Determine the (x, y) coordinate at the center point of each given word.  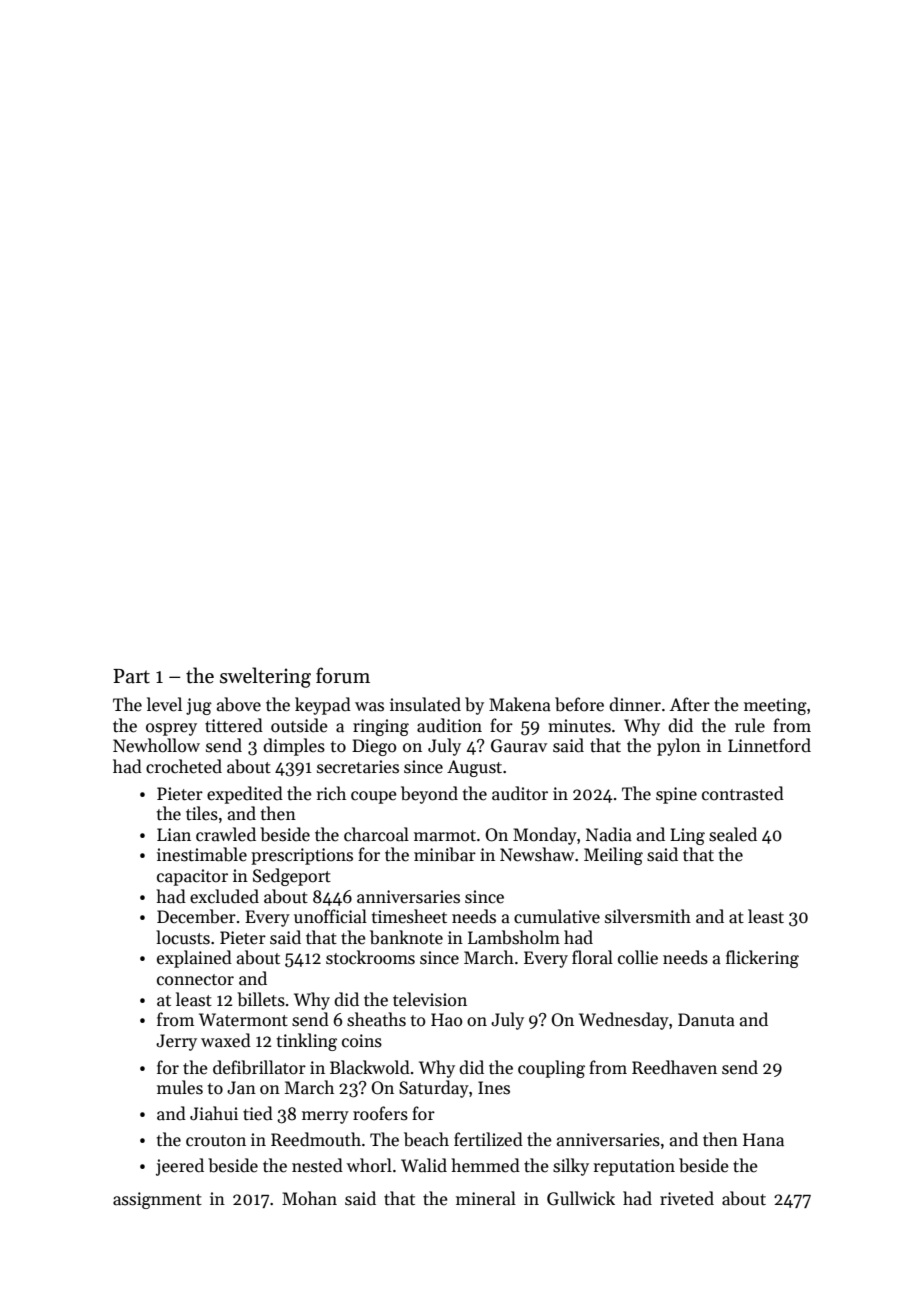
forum (343, 675)
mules (180, 1087)
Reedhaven (674, 1067)
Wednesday (624, 1021)
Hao (446, 1020)
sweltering (265, 677)
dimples (294, 747)
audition (449, 725)
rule (750, 725)
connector (195, 980)
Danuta (706, 1020)
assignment (157, 1200)
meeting (775, 706)
